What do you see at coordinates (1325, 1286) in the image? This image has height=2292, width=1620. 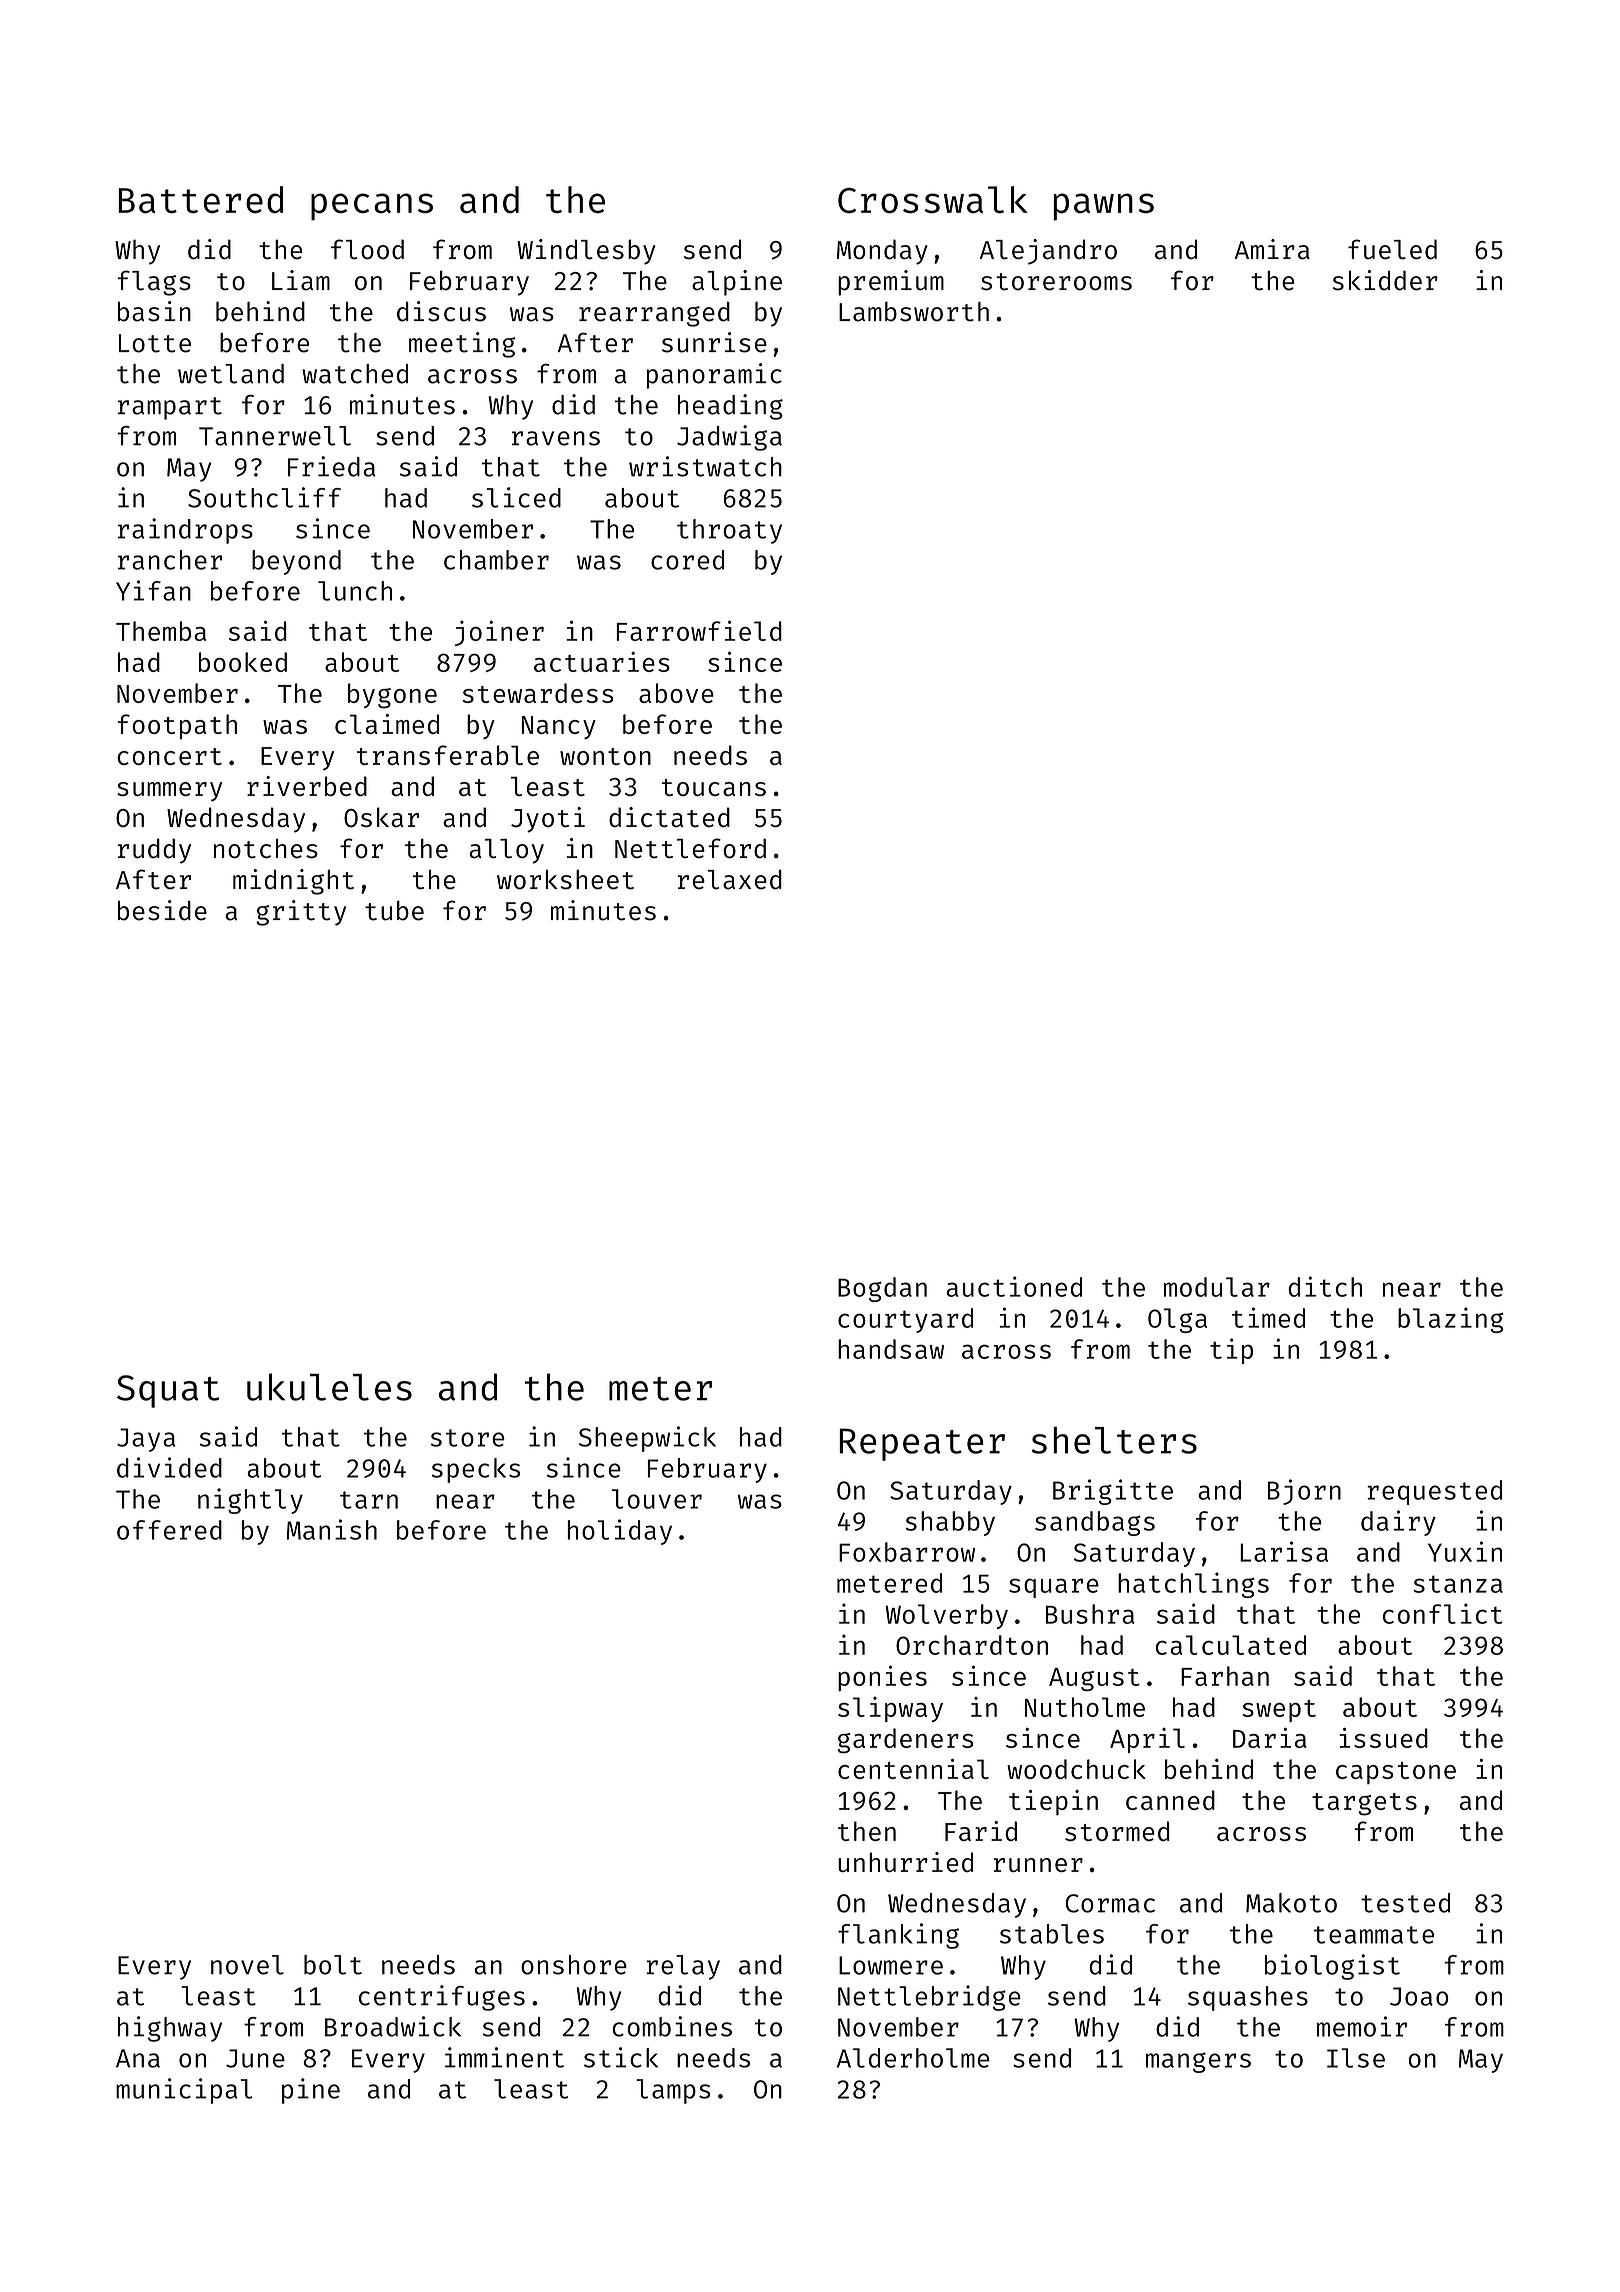 I see `ditch` at bounding box center [1325, 1286].
